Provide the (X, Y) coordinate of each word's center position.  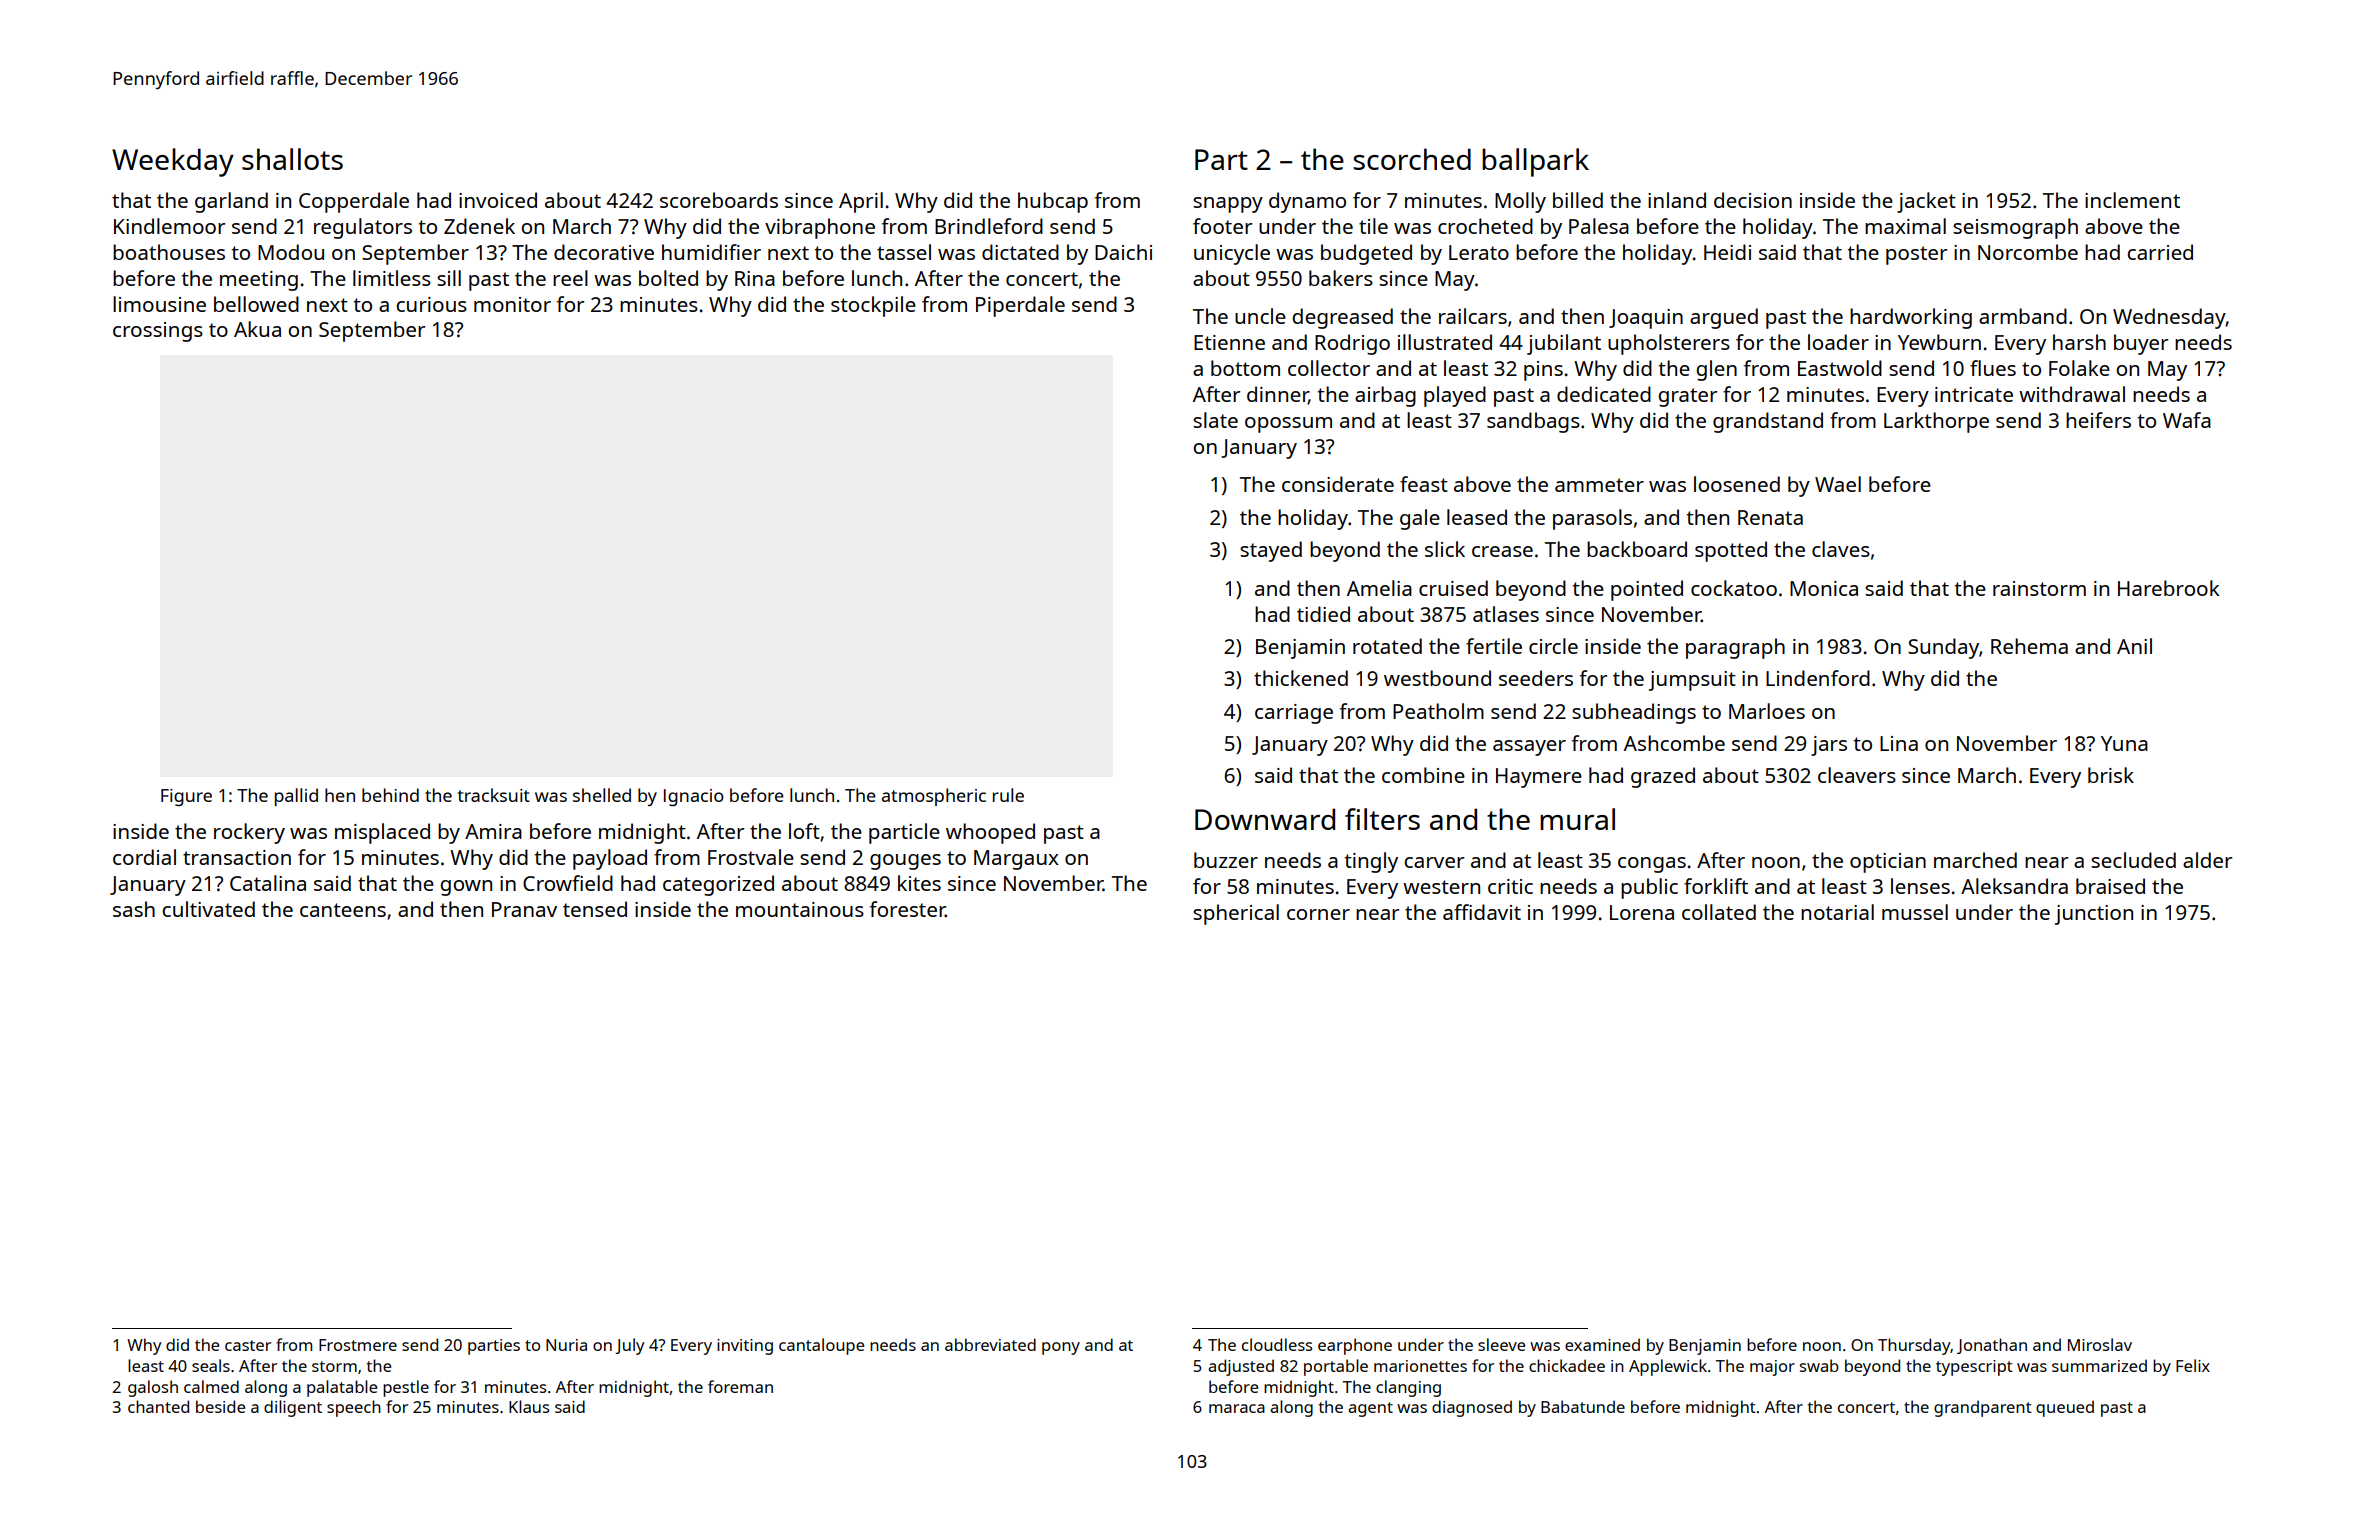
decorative (604, 252)
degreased (1342, 318)
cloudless (1277, 1344)
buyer (2141, 344)
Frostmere (358, 1345)
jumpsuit (1692, 681)
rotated (1387, 646)
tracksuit (494, 795)
